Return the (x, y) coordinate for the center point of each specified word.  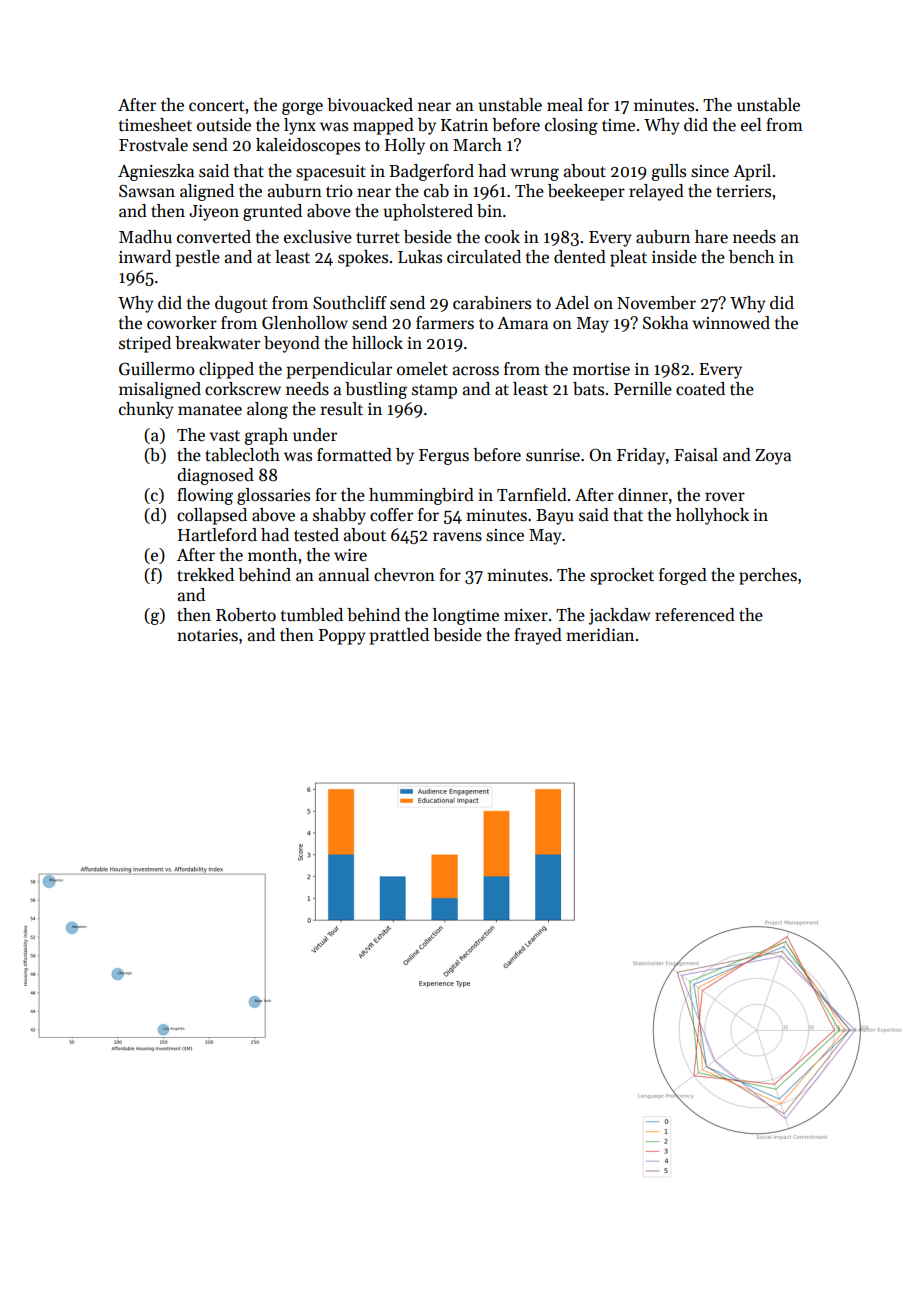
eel (751, 125)
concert (216, 106)
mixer (526, 615)
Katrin (464, 125)
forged (683, 576)
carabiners (492, 303)
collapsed (212, 516)
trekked (205, 575)
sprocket (622, 576)
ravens (457, 537)
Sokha (665, 323)
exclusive (318, 237)
